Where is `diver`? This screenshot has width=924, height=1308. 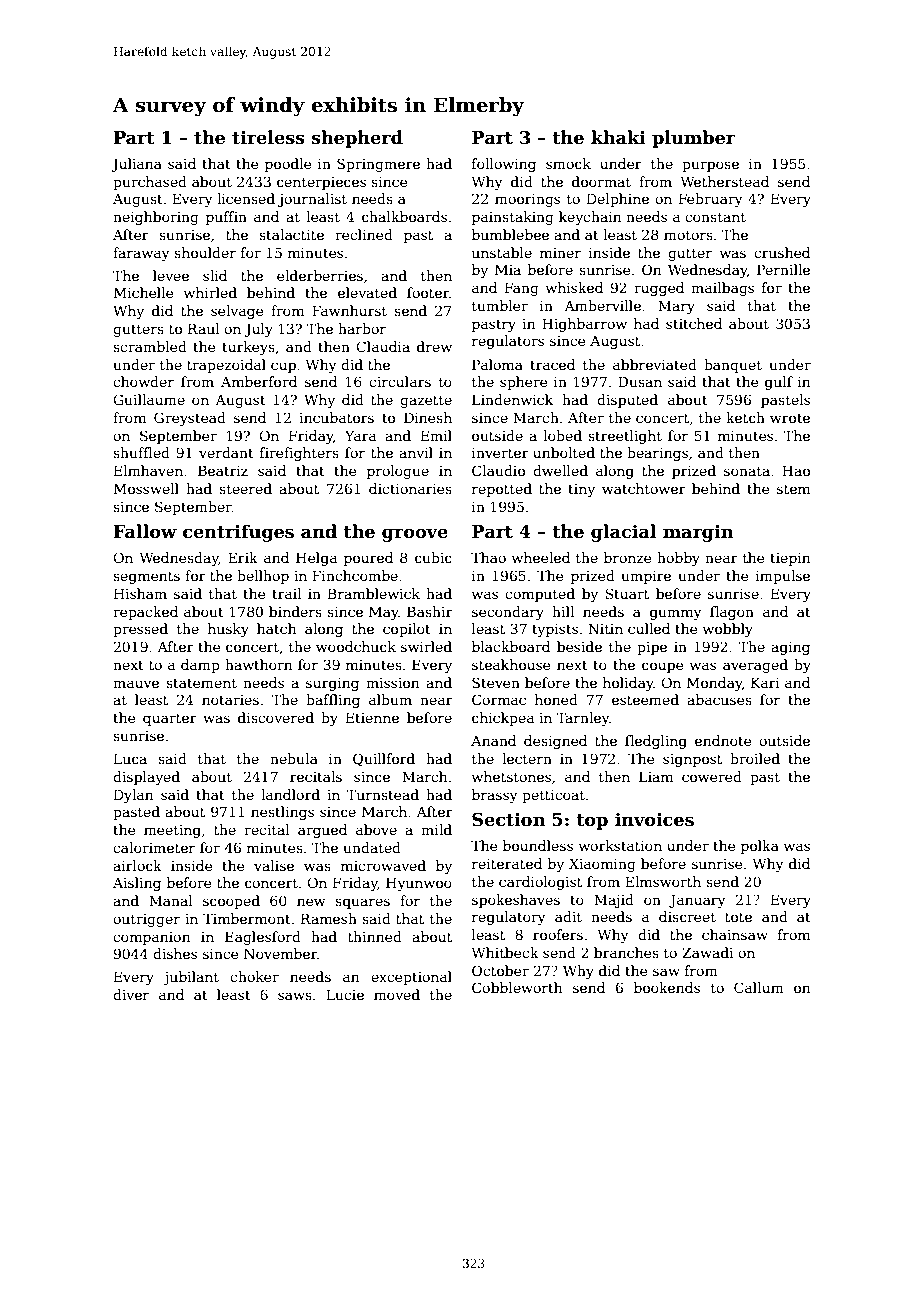 diver is located at coordinates (131, 994).
